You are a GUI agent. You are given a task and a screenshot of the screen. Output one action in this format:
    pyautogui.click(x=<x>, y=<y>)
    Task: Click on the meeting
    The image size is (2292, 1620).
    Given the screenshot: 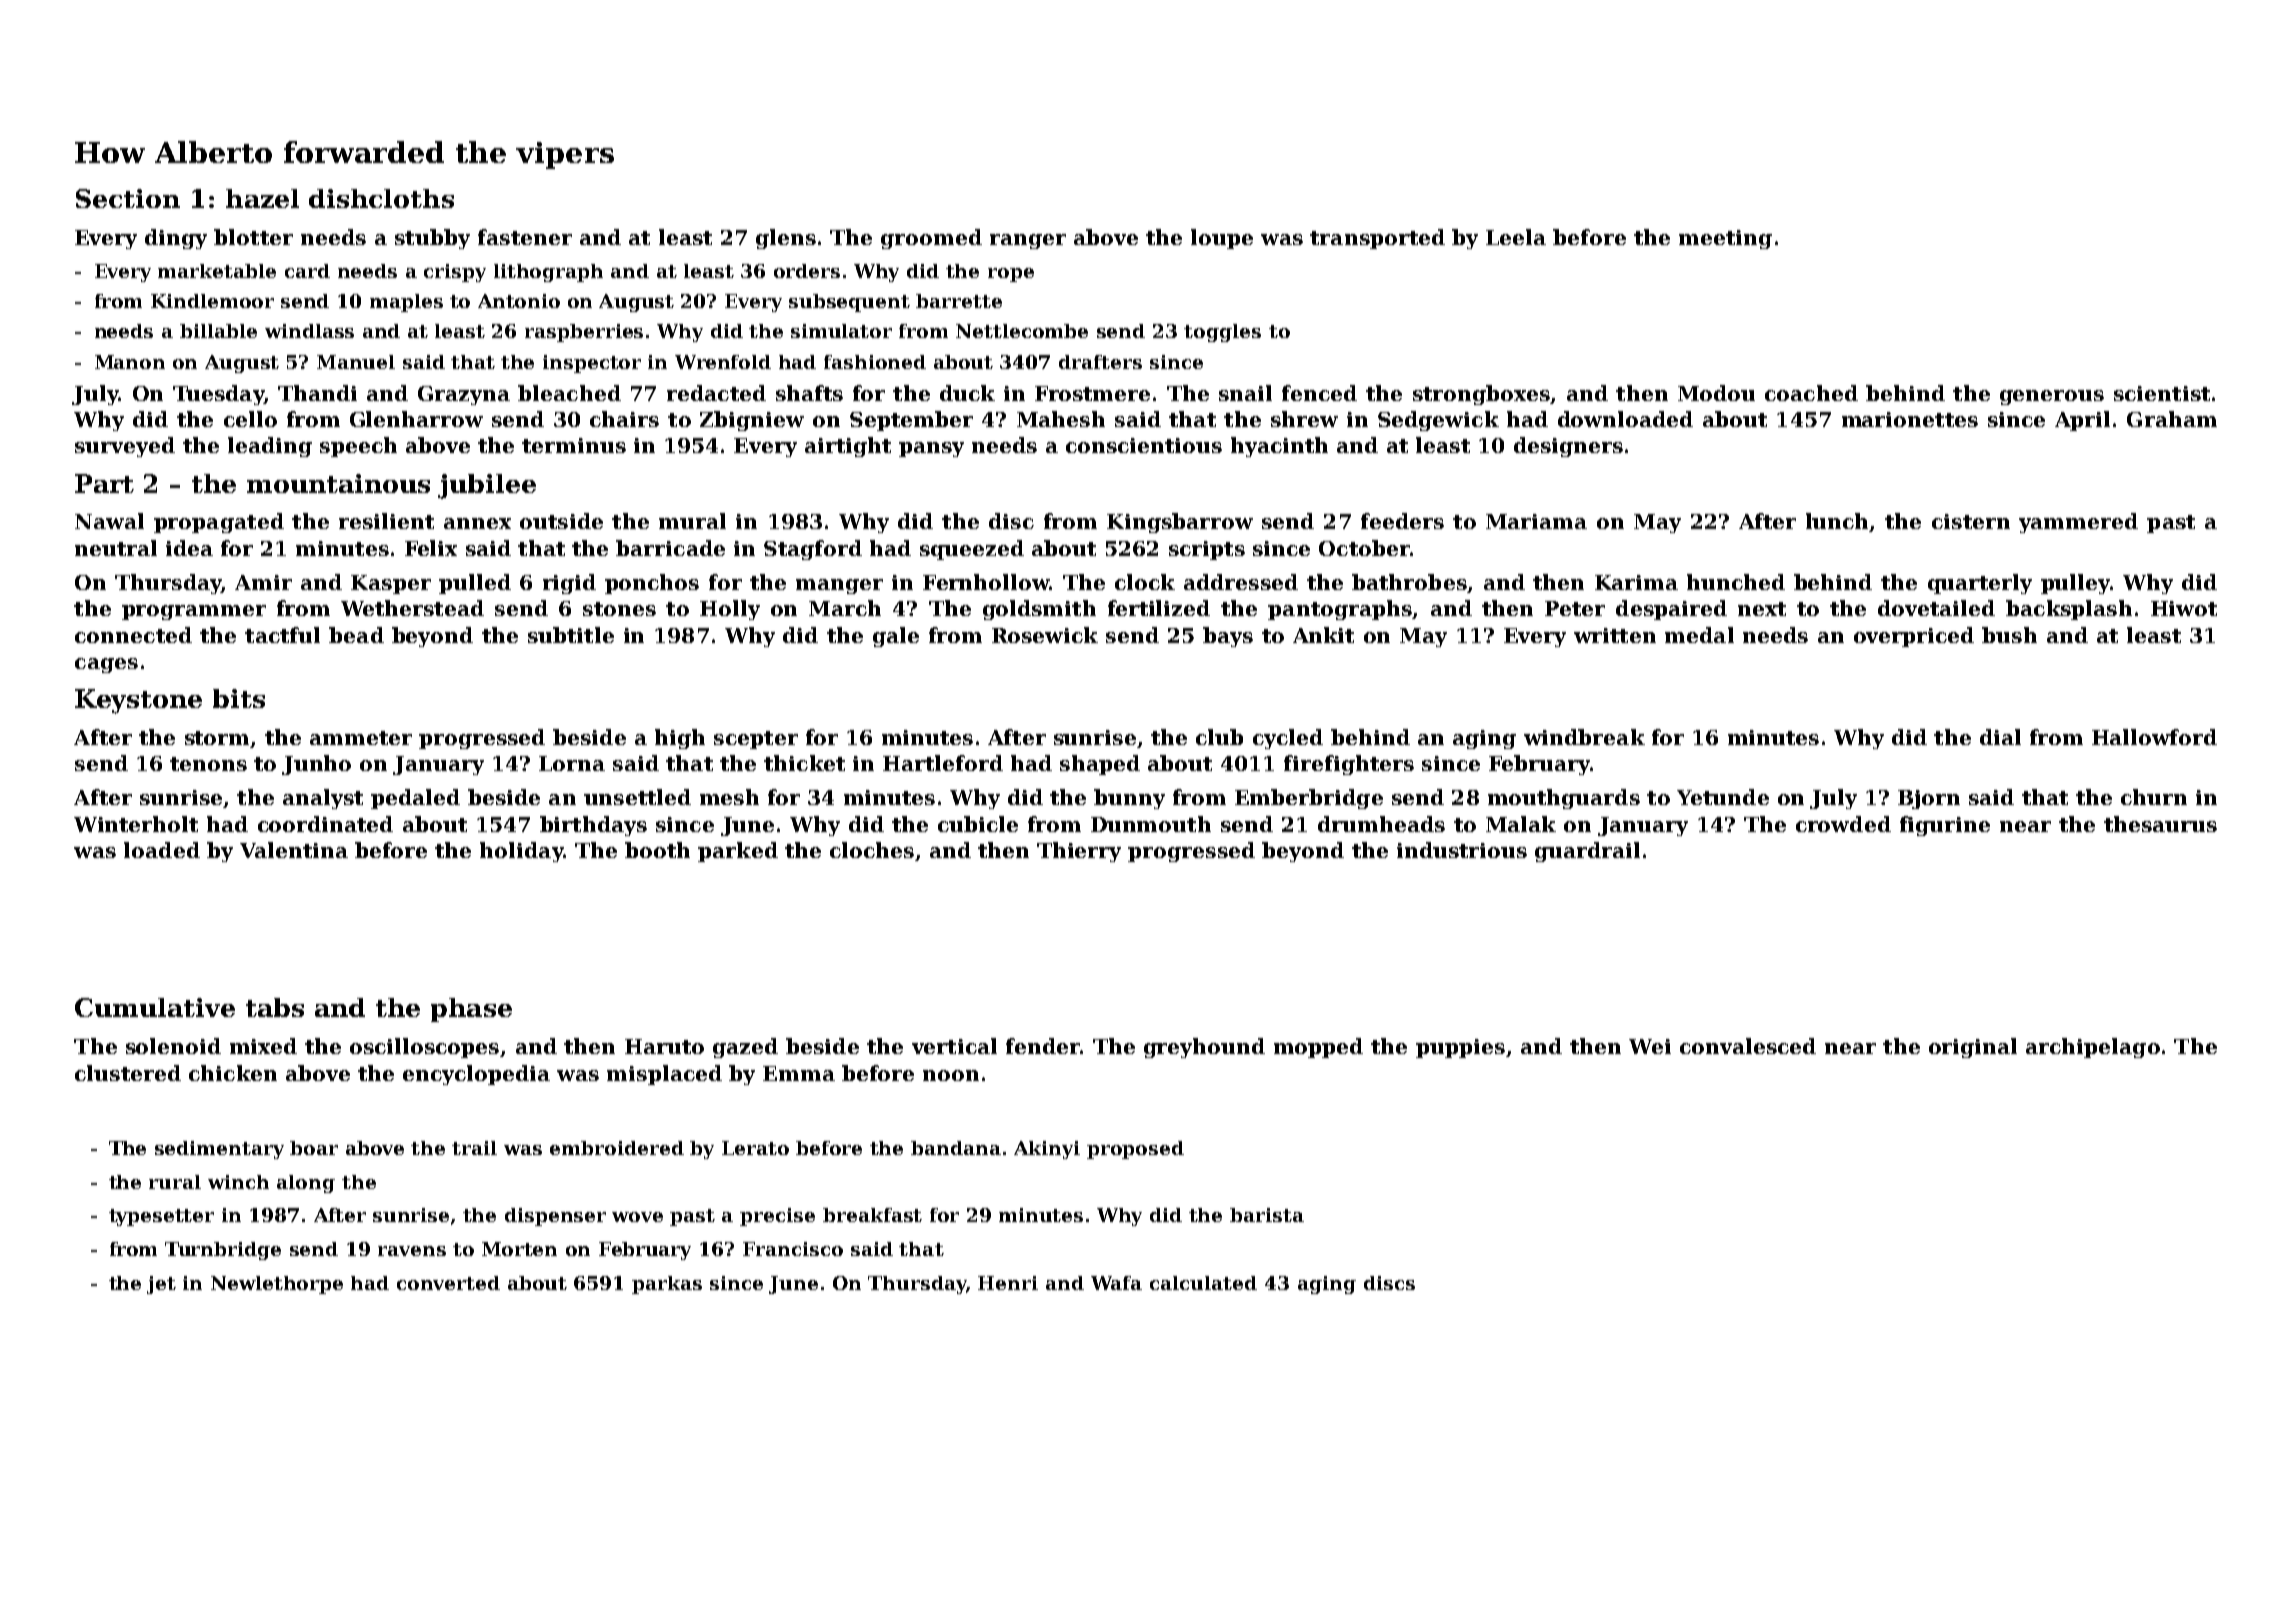 What is the action you would take?
    pyautogui.click(x=1725, y=239)
